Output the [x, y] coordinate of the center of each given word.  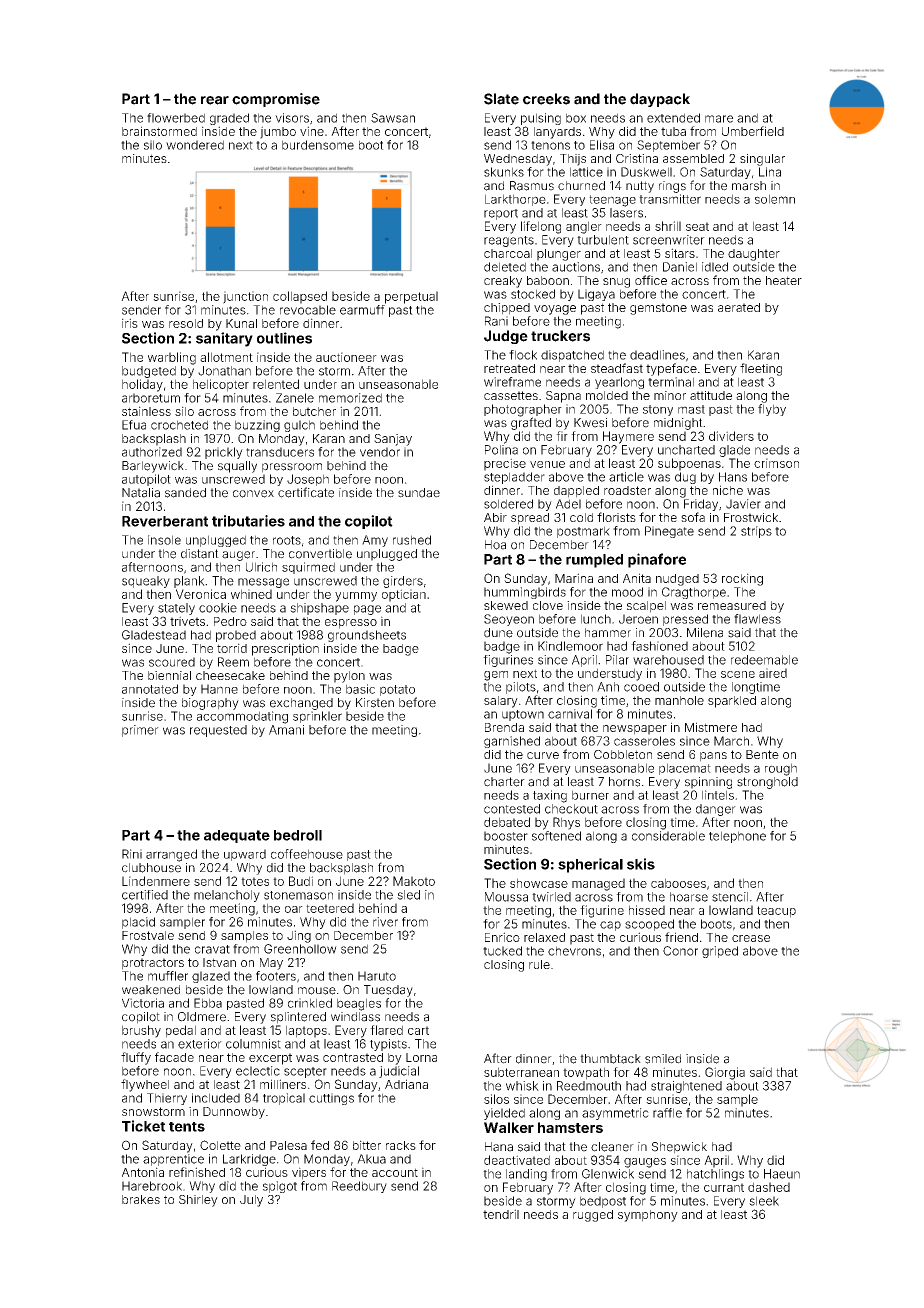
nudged [677, 580]
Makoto [414, 881]
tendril [501, 1214]
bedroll [298, 835]
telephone [737, 837]
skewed [506, 605]
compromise [276, 100]
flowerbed [176, 118]
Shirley [198, 1201]
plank [189, 582]
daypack [660, 100]
